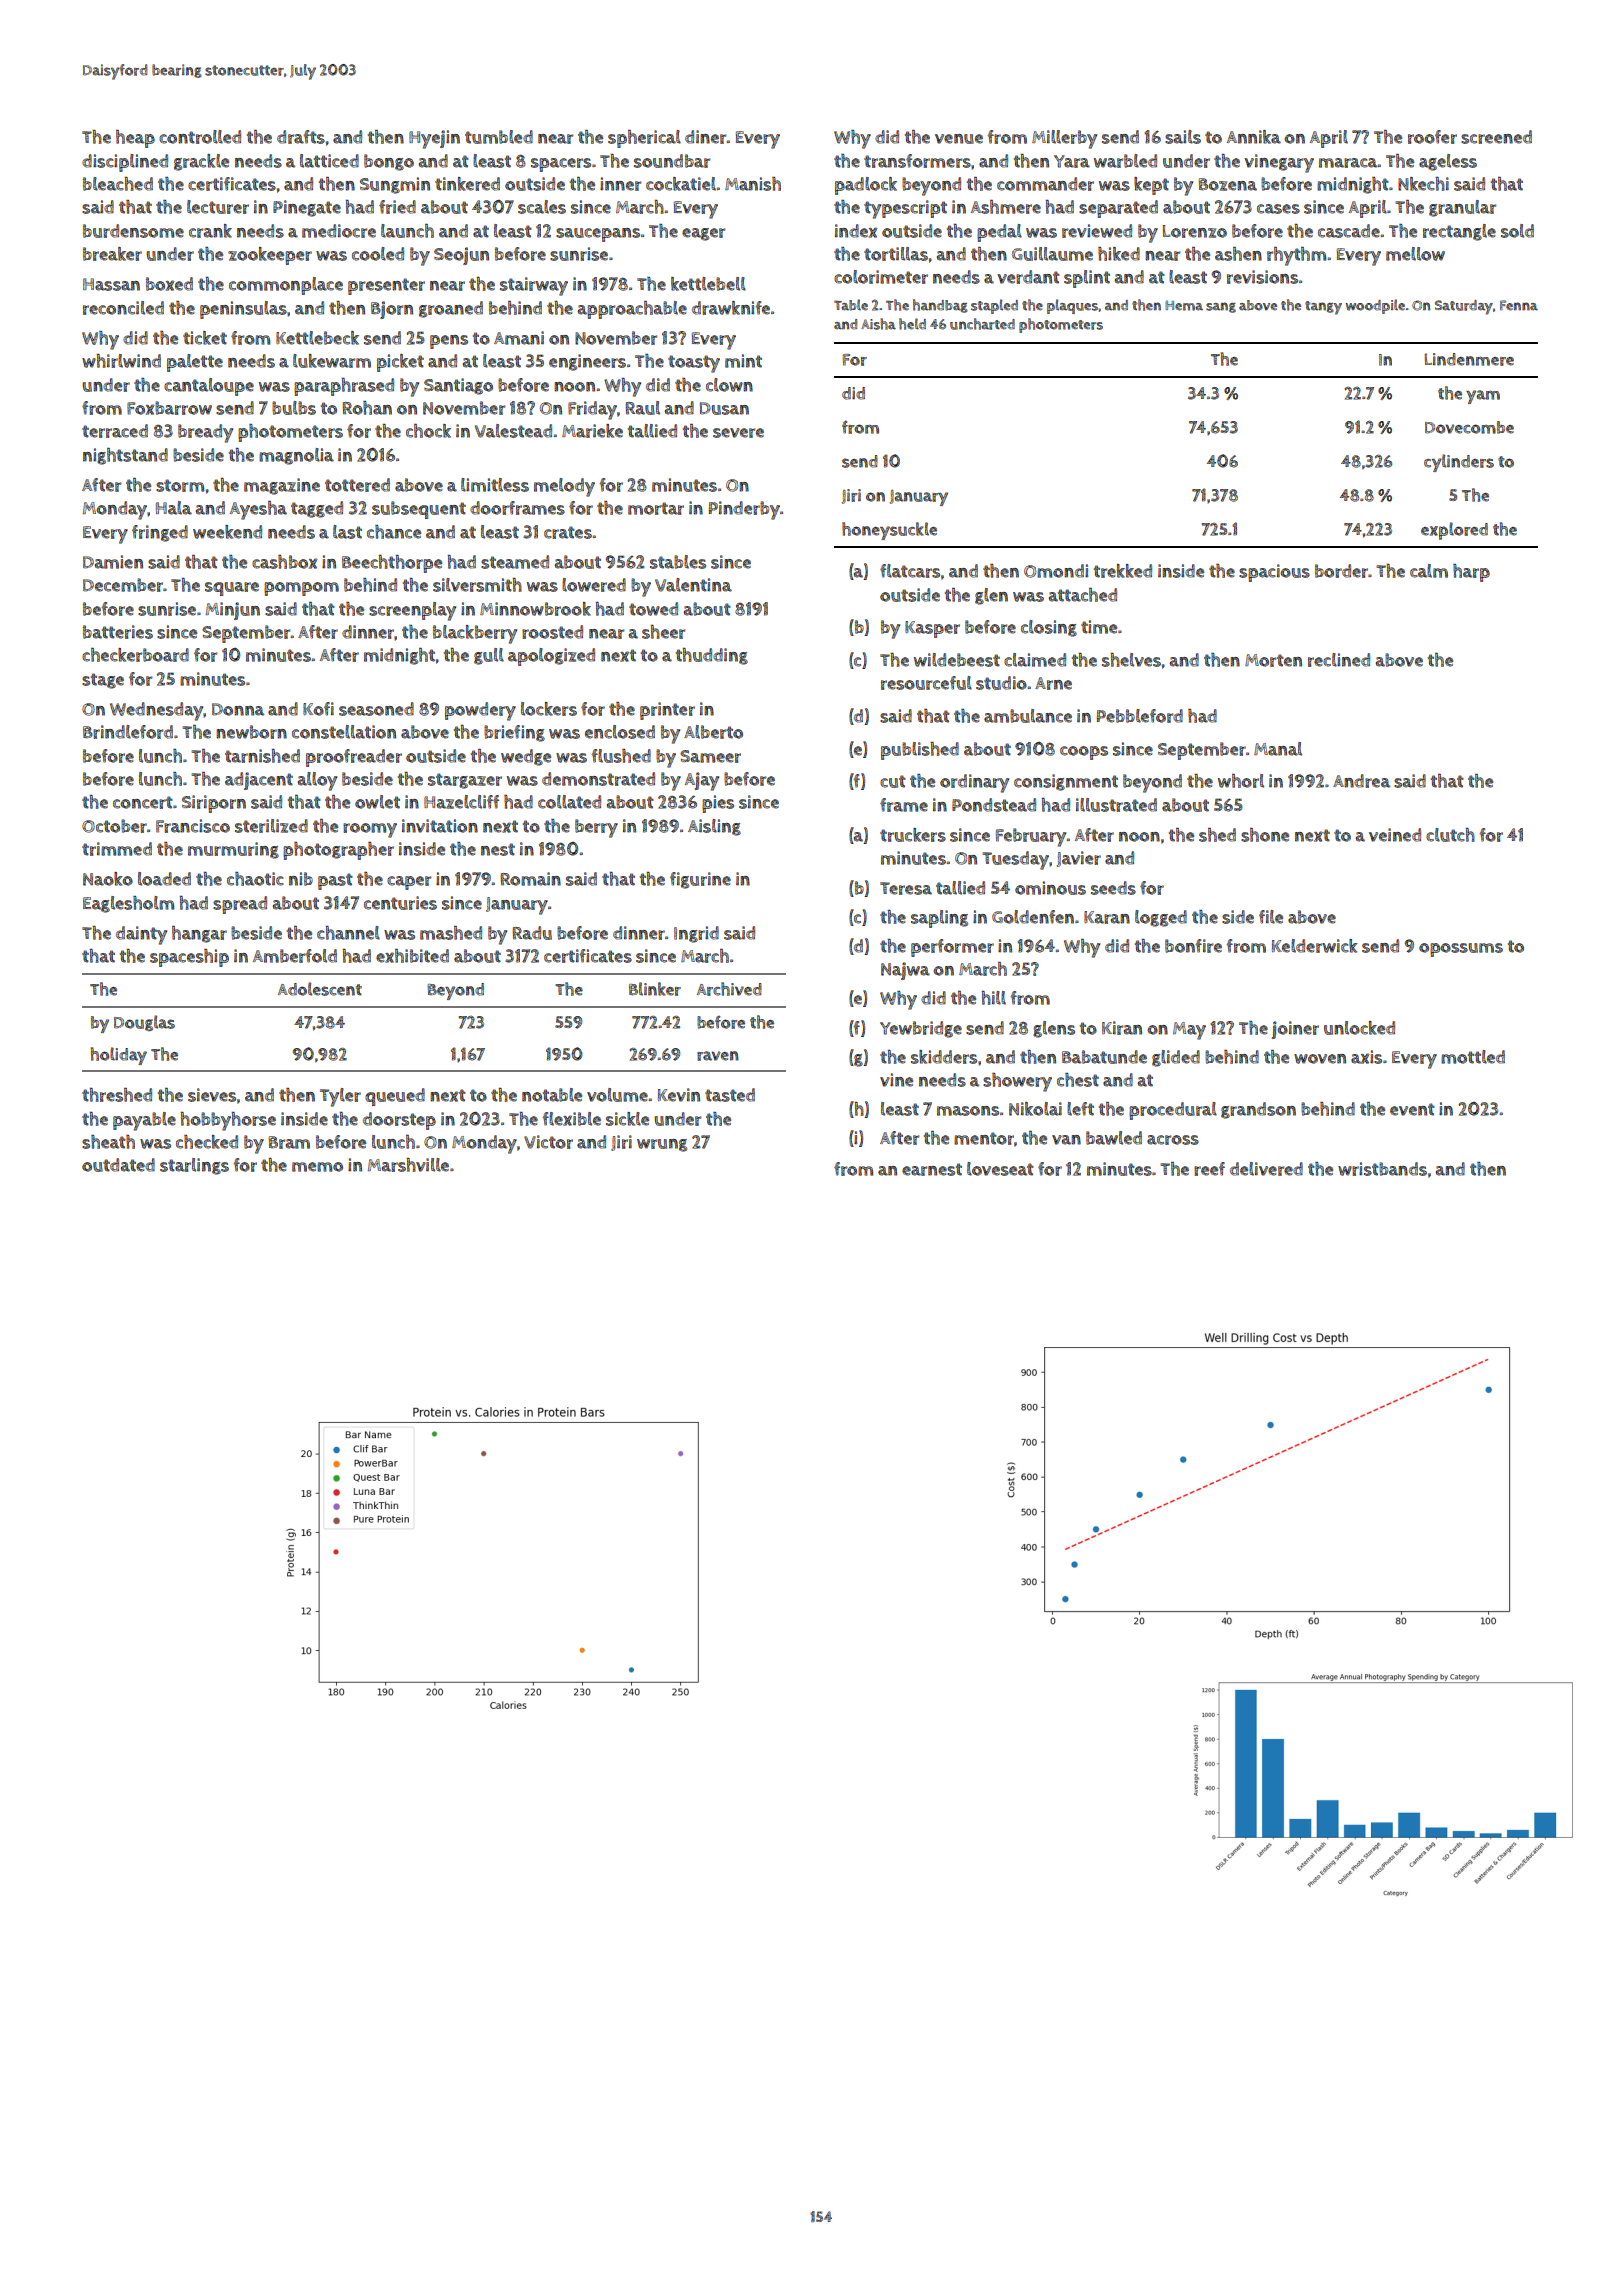 The image size is (1620, 2292). I want to click on Andrea, so click(1361, 781).
